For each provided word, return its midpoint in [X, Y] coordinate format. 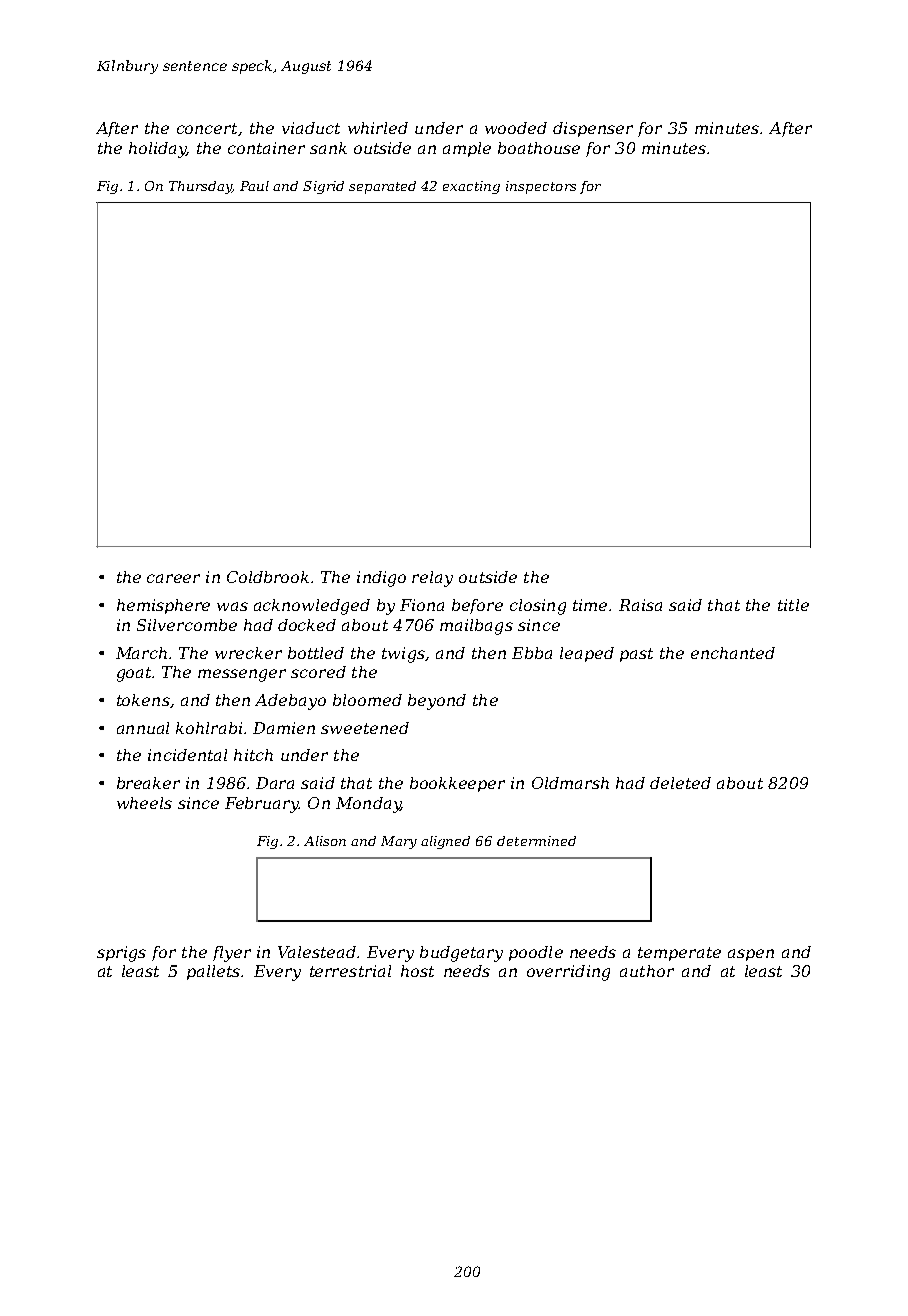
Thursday [200, 187]
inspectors [541, 187]
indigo [381, 579]
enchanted [733, 653]
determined [536, 841]
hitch [253, 755]
